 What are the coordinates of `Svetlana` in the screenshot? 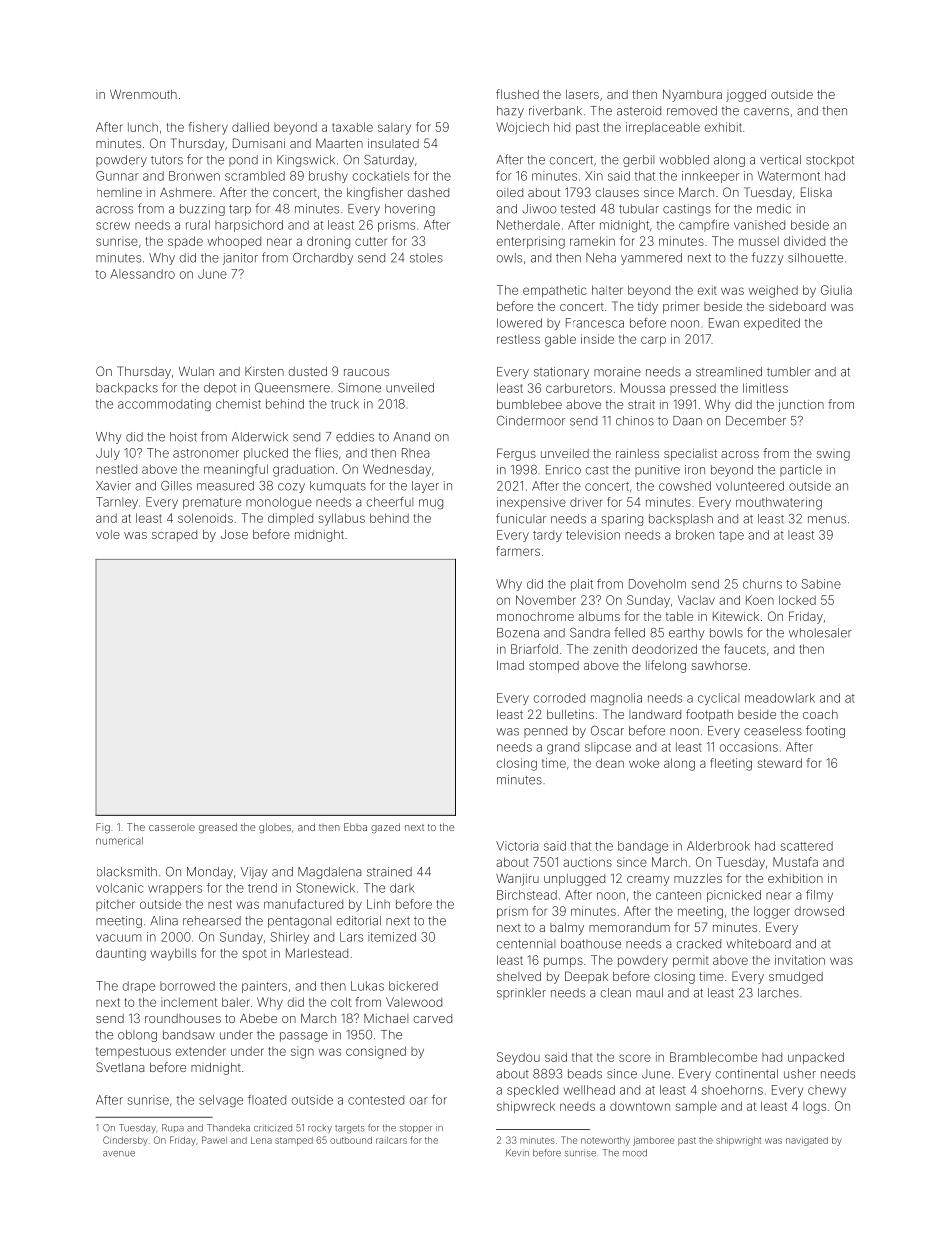 It's located at (120, 1067).
